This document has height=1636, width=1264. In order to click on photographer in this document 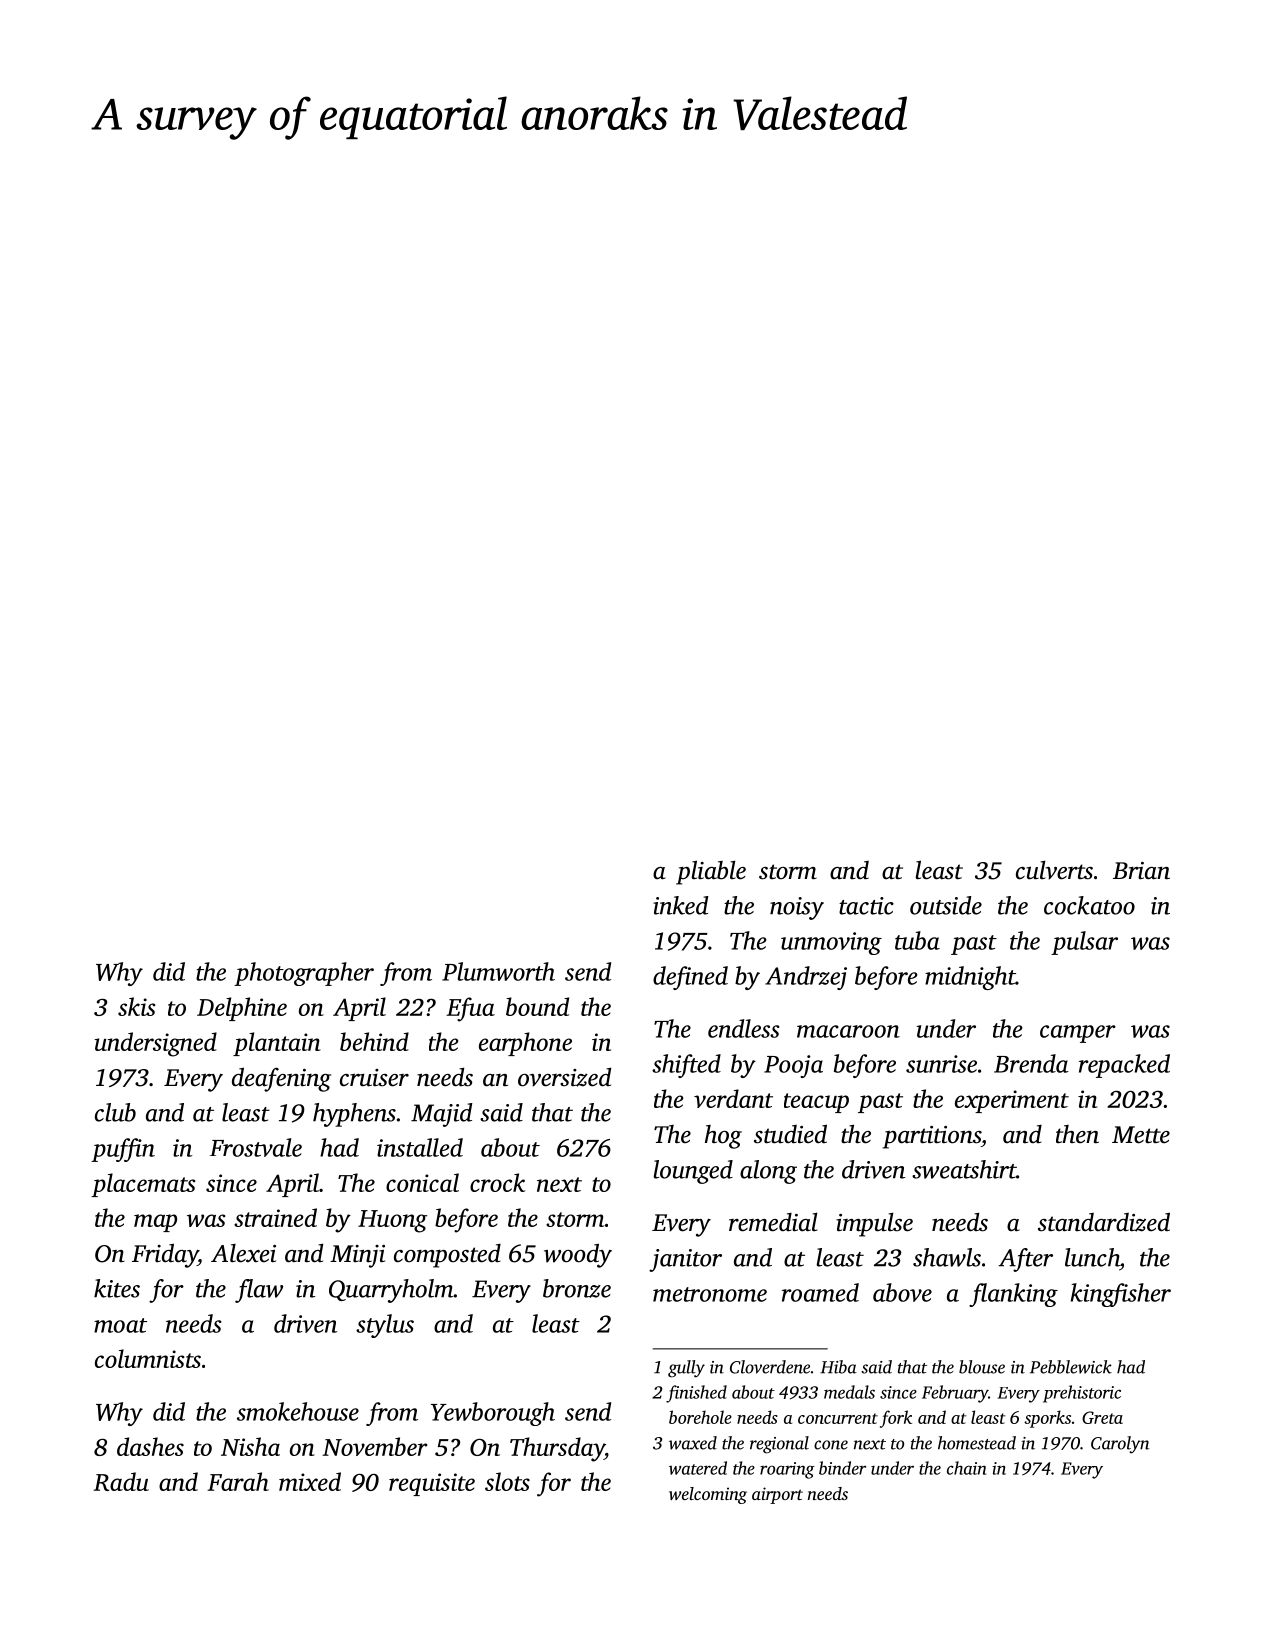, I will do `click(304, 974)`.
